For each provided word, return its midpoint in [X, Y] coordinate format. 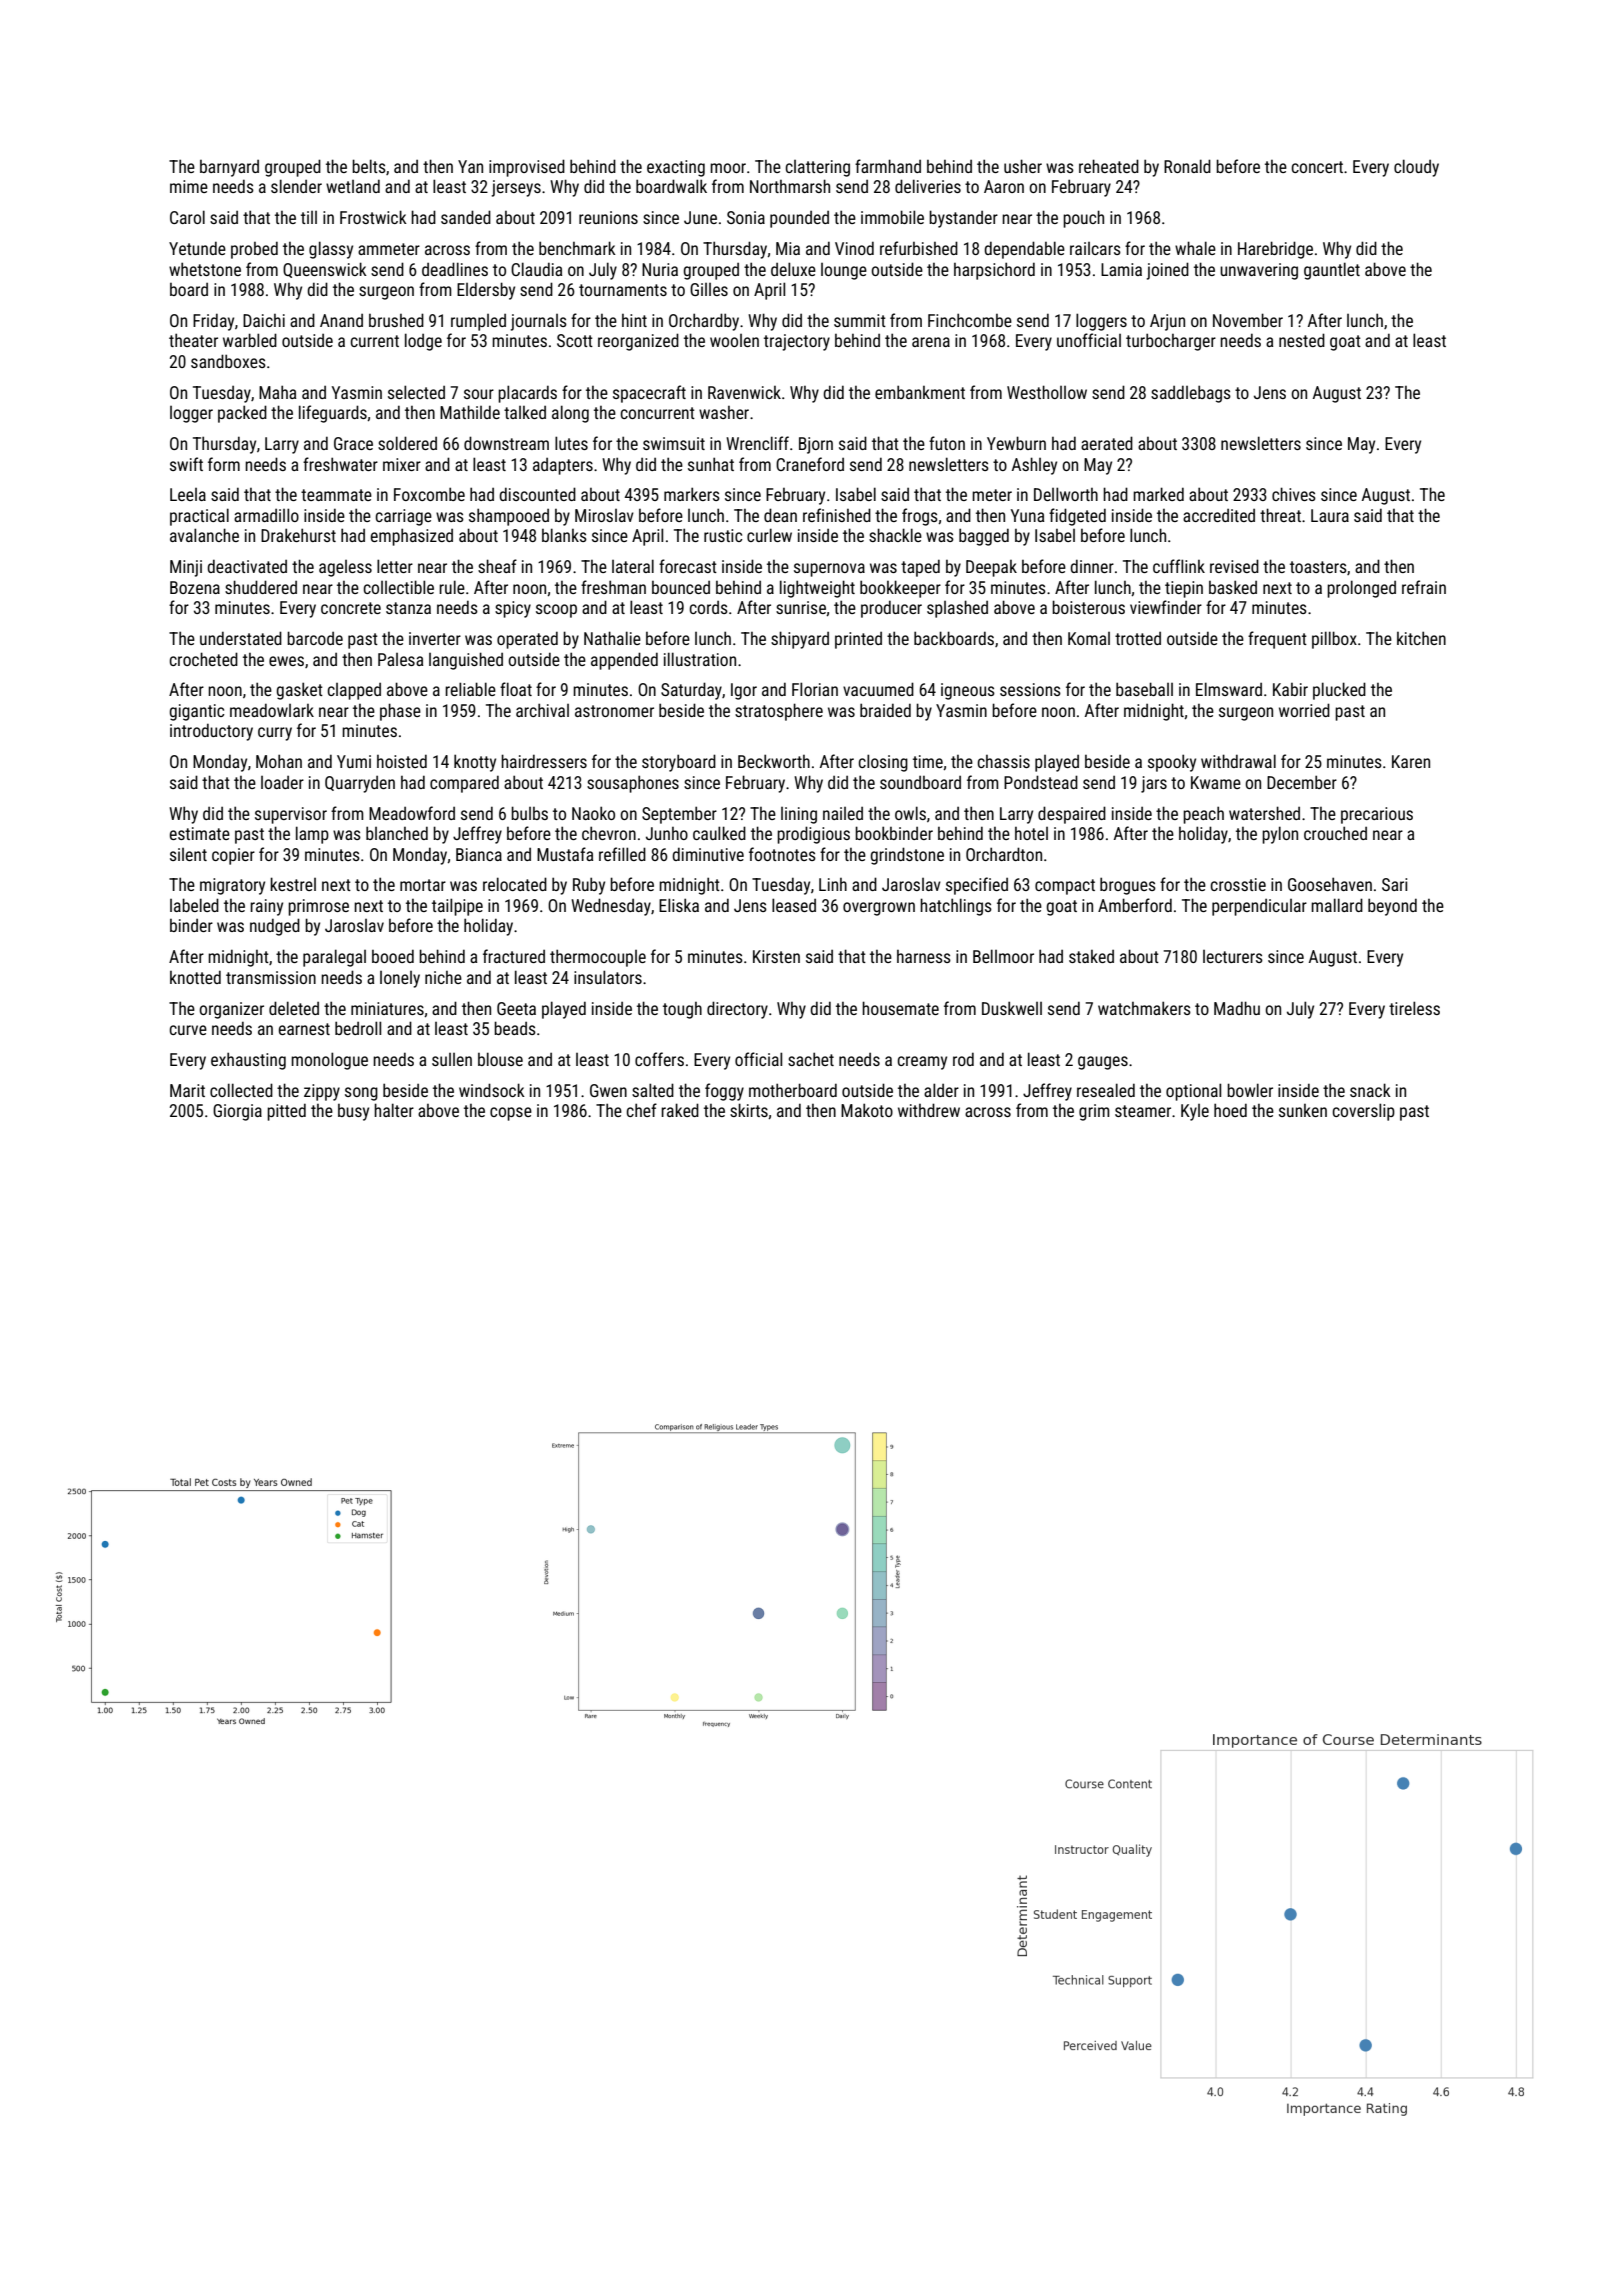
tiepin [1184, 589]
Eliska [679, 905]
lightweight [817, 589]
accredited [1219, 515]
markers [692, 494]
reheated [1109, 166]
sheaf [497, 566]
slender [296, 186]
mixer [402, 464]
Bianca [479, 854]
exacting [676, 168]
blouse [500, 1059]
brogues [1128, 886]
